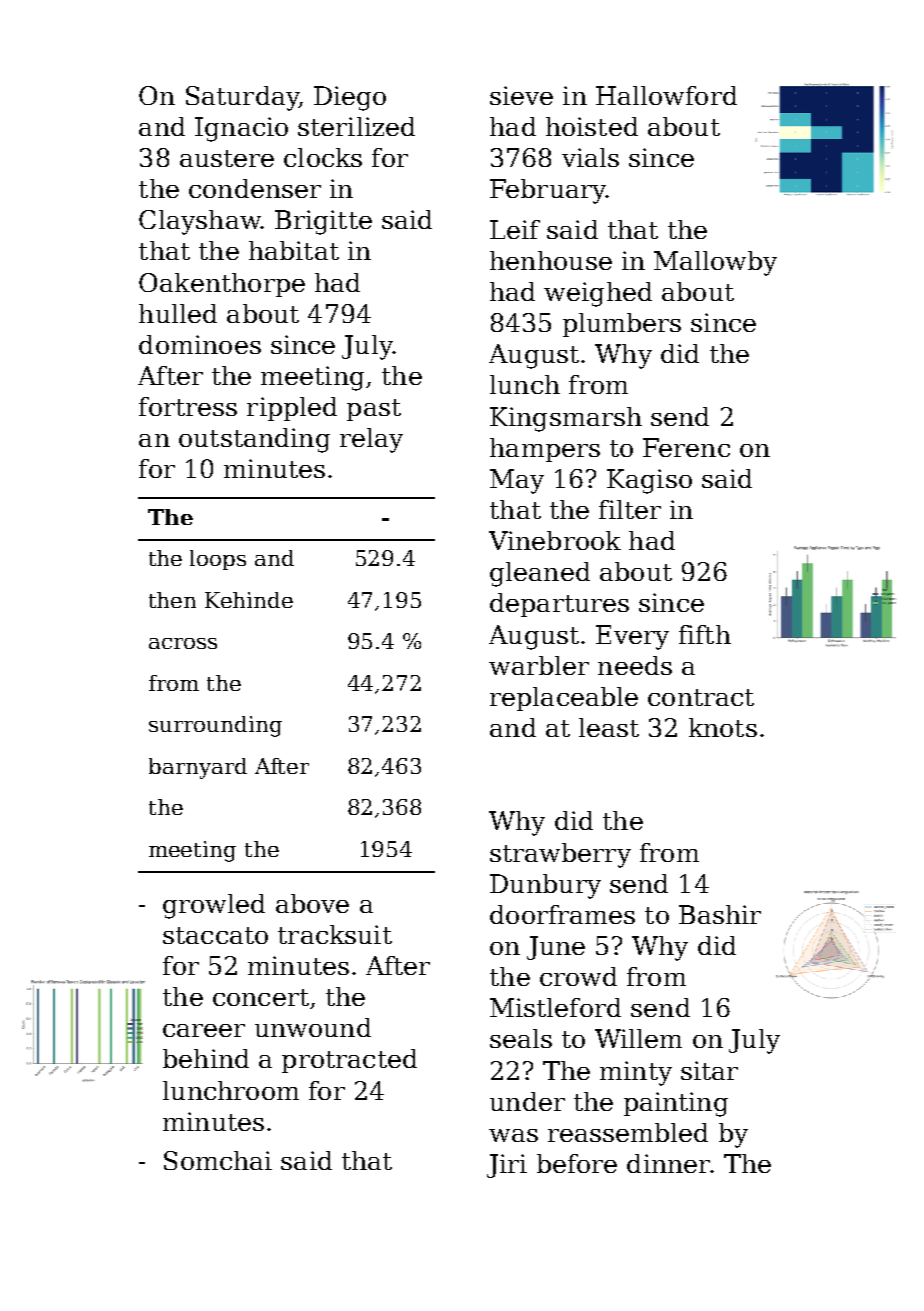 Image resolution: width=924 pixels, height=1311 pixels. Describe the element at coordinates (566, 419) in the screenshot. I see `Kingsmarsh` at that location.
